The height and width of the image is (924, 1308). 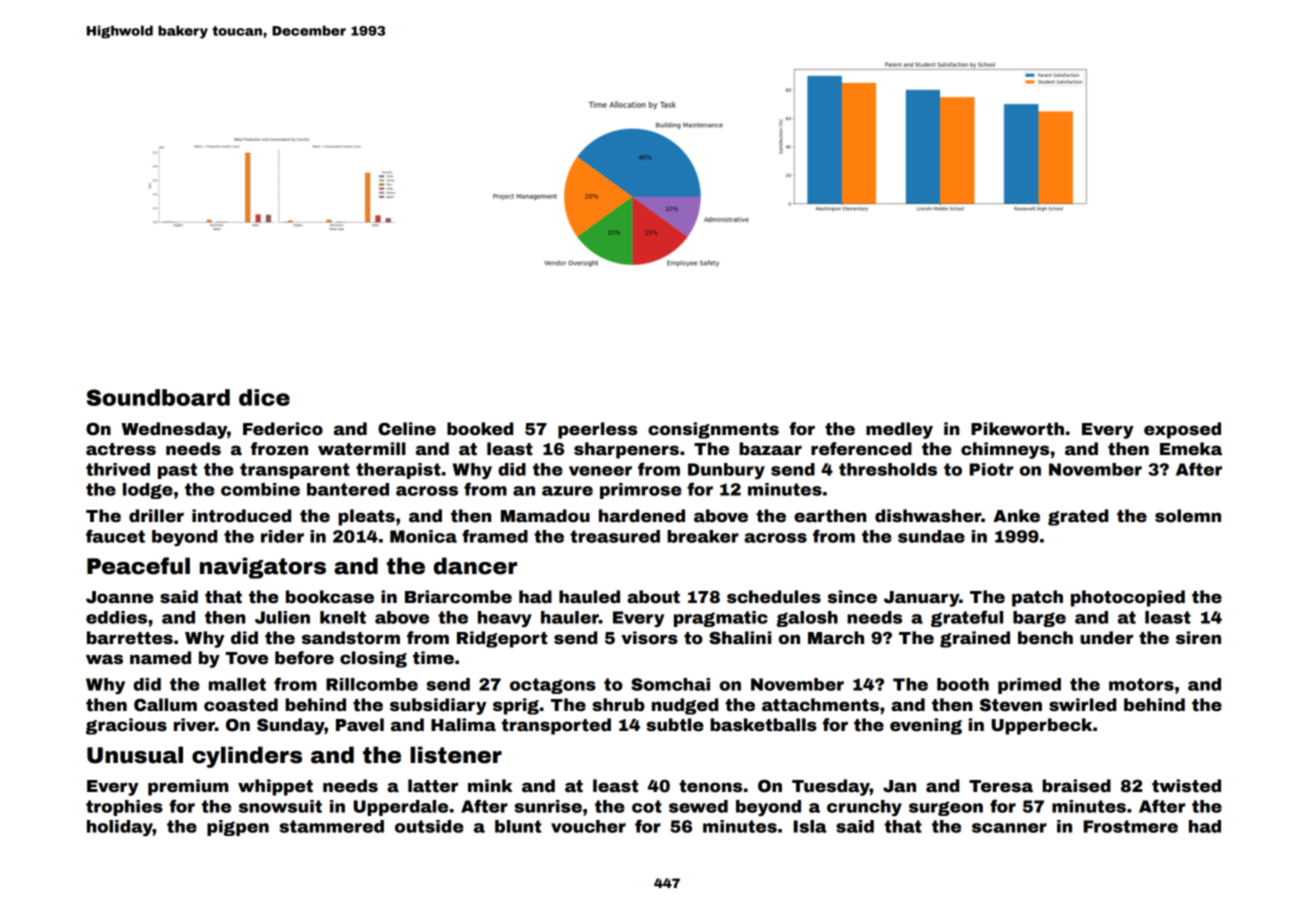 What do you see at coordinates (241, 516) in the image?
I see `introduced` at bounding box center [241, 516].
